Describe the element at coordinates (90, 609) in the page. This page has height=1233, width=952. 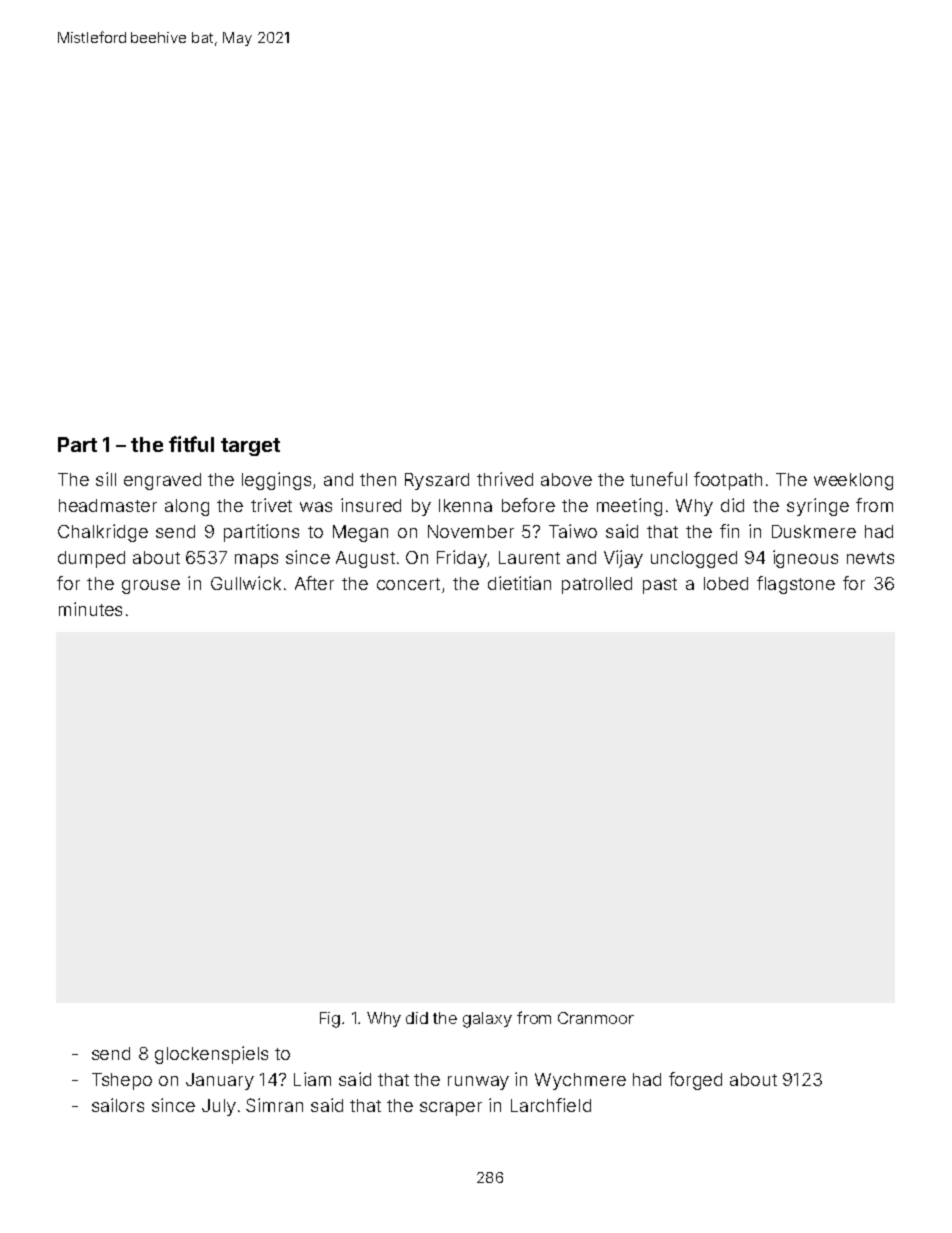
I see `minutes` at that location.
